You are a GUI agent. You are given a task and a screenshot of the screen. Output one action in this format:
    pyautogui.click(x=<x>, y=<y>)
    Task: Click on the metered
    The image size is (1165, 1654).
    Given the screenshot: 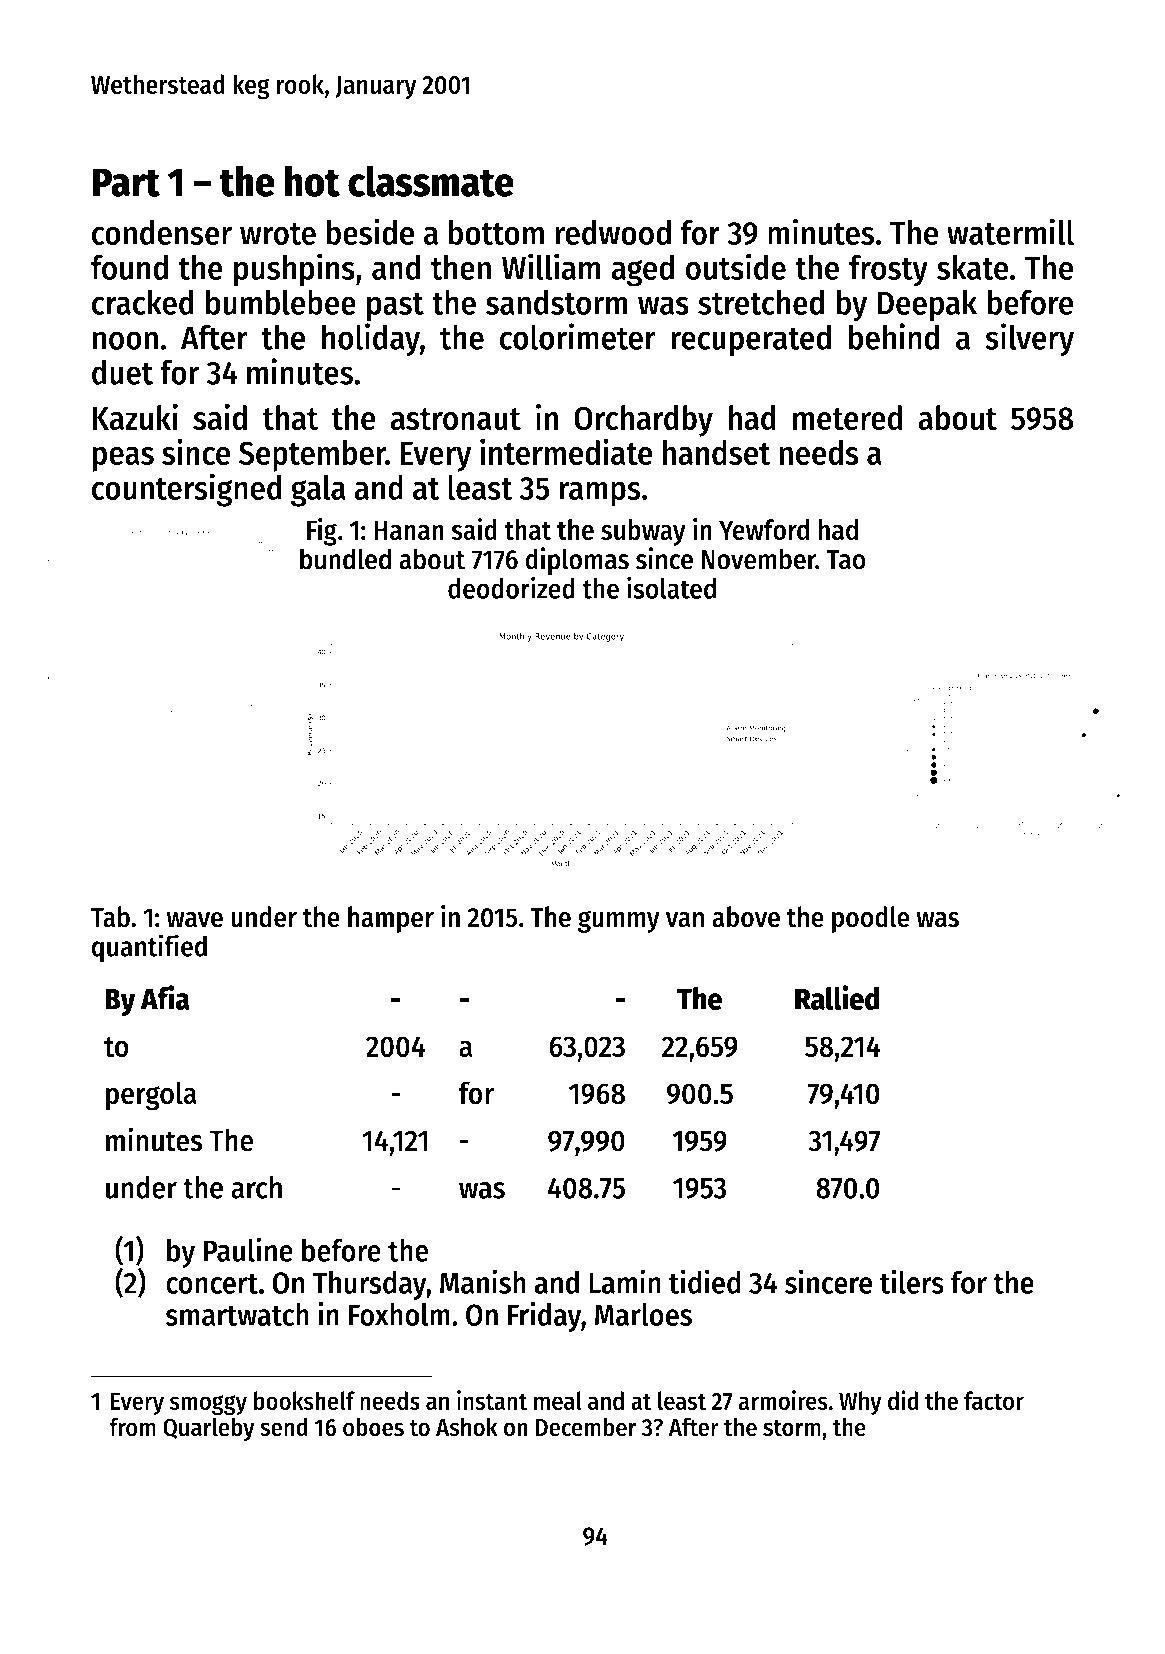 What is the action you would take?
    pyautogui.click(x=847, y=418)
